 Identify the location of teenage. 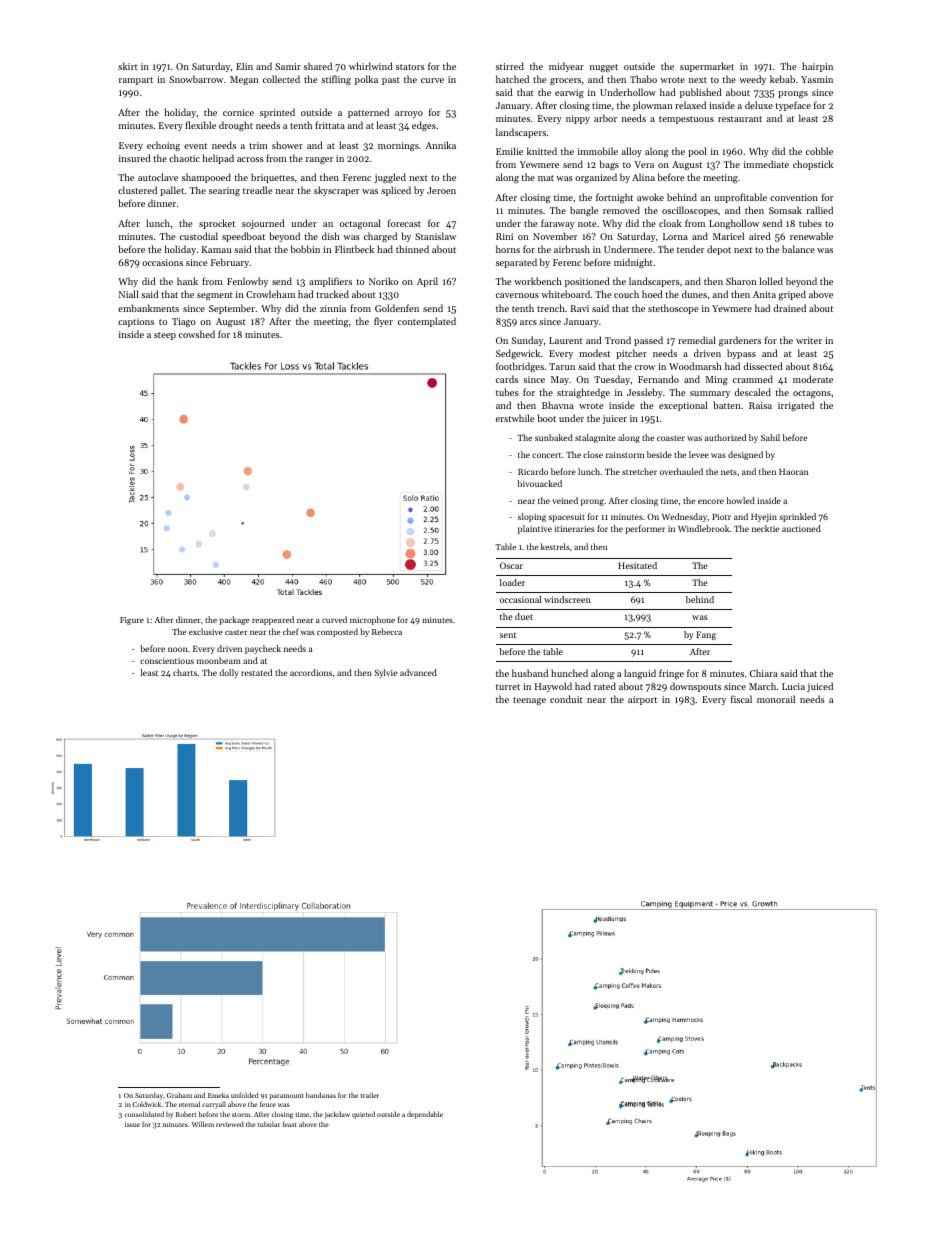
(529, 701).
